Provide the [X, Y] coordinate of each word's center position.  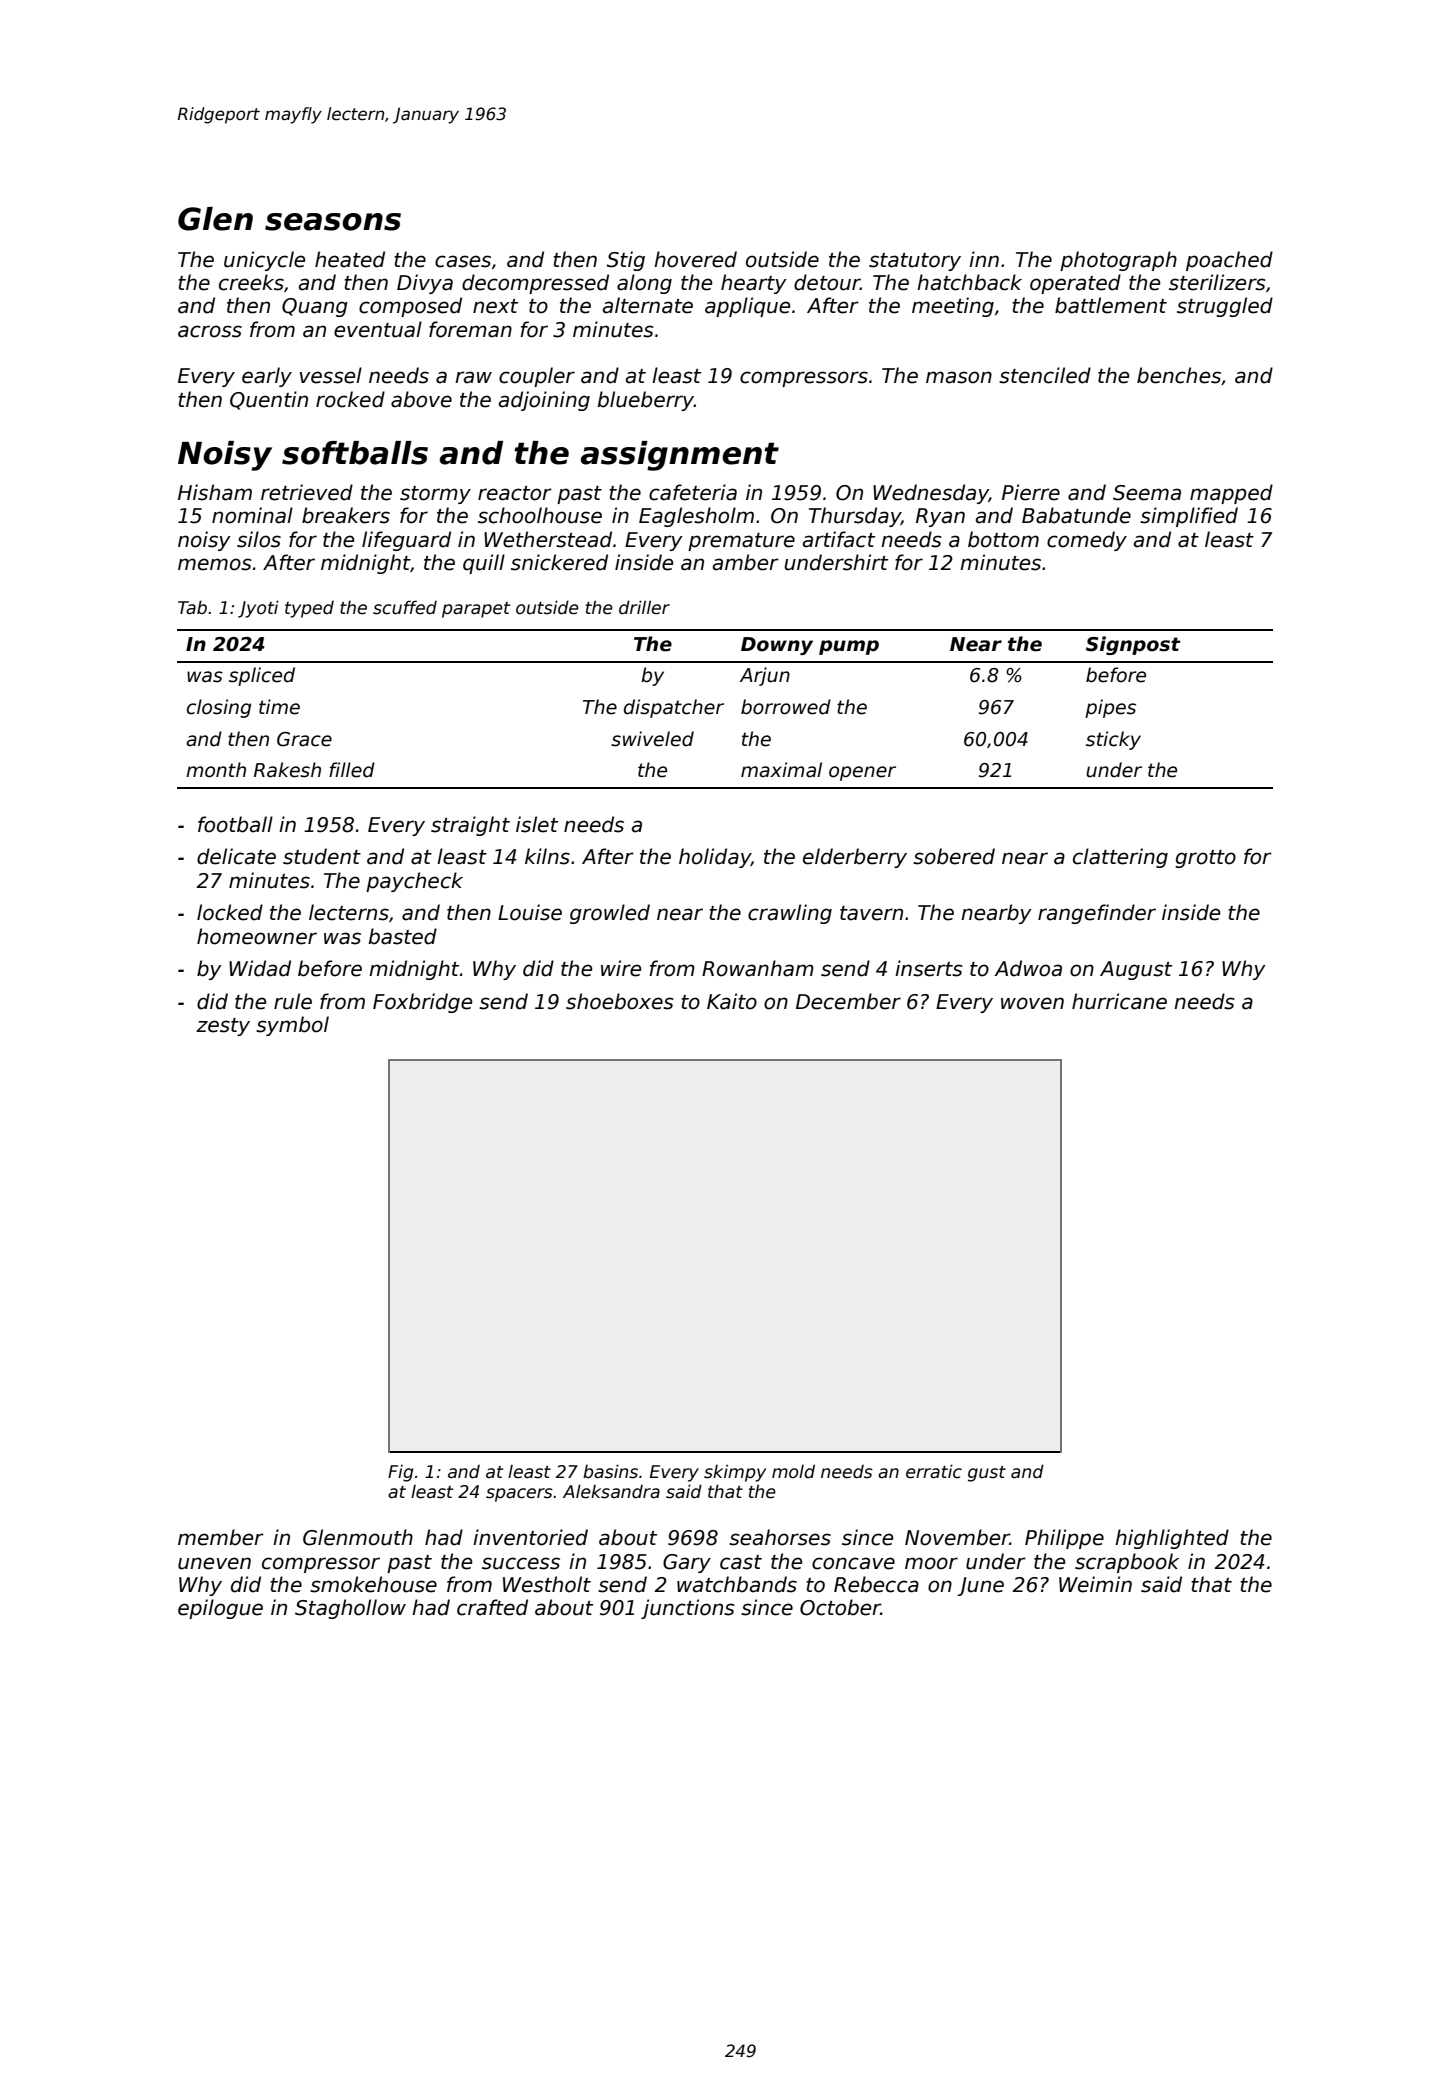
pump [849, 647]
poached [1229, 261]
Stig [626, 261]
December [848, 1001]
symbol [292, 1026]
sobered [954, 856]
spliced [262, 676]
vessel [331, 375]
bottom [1003, 539]
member [221, 1537]
